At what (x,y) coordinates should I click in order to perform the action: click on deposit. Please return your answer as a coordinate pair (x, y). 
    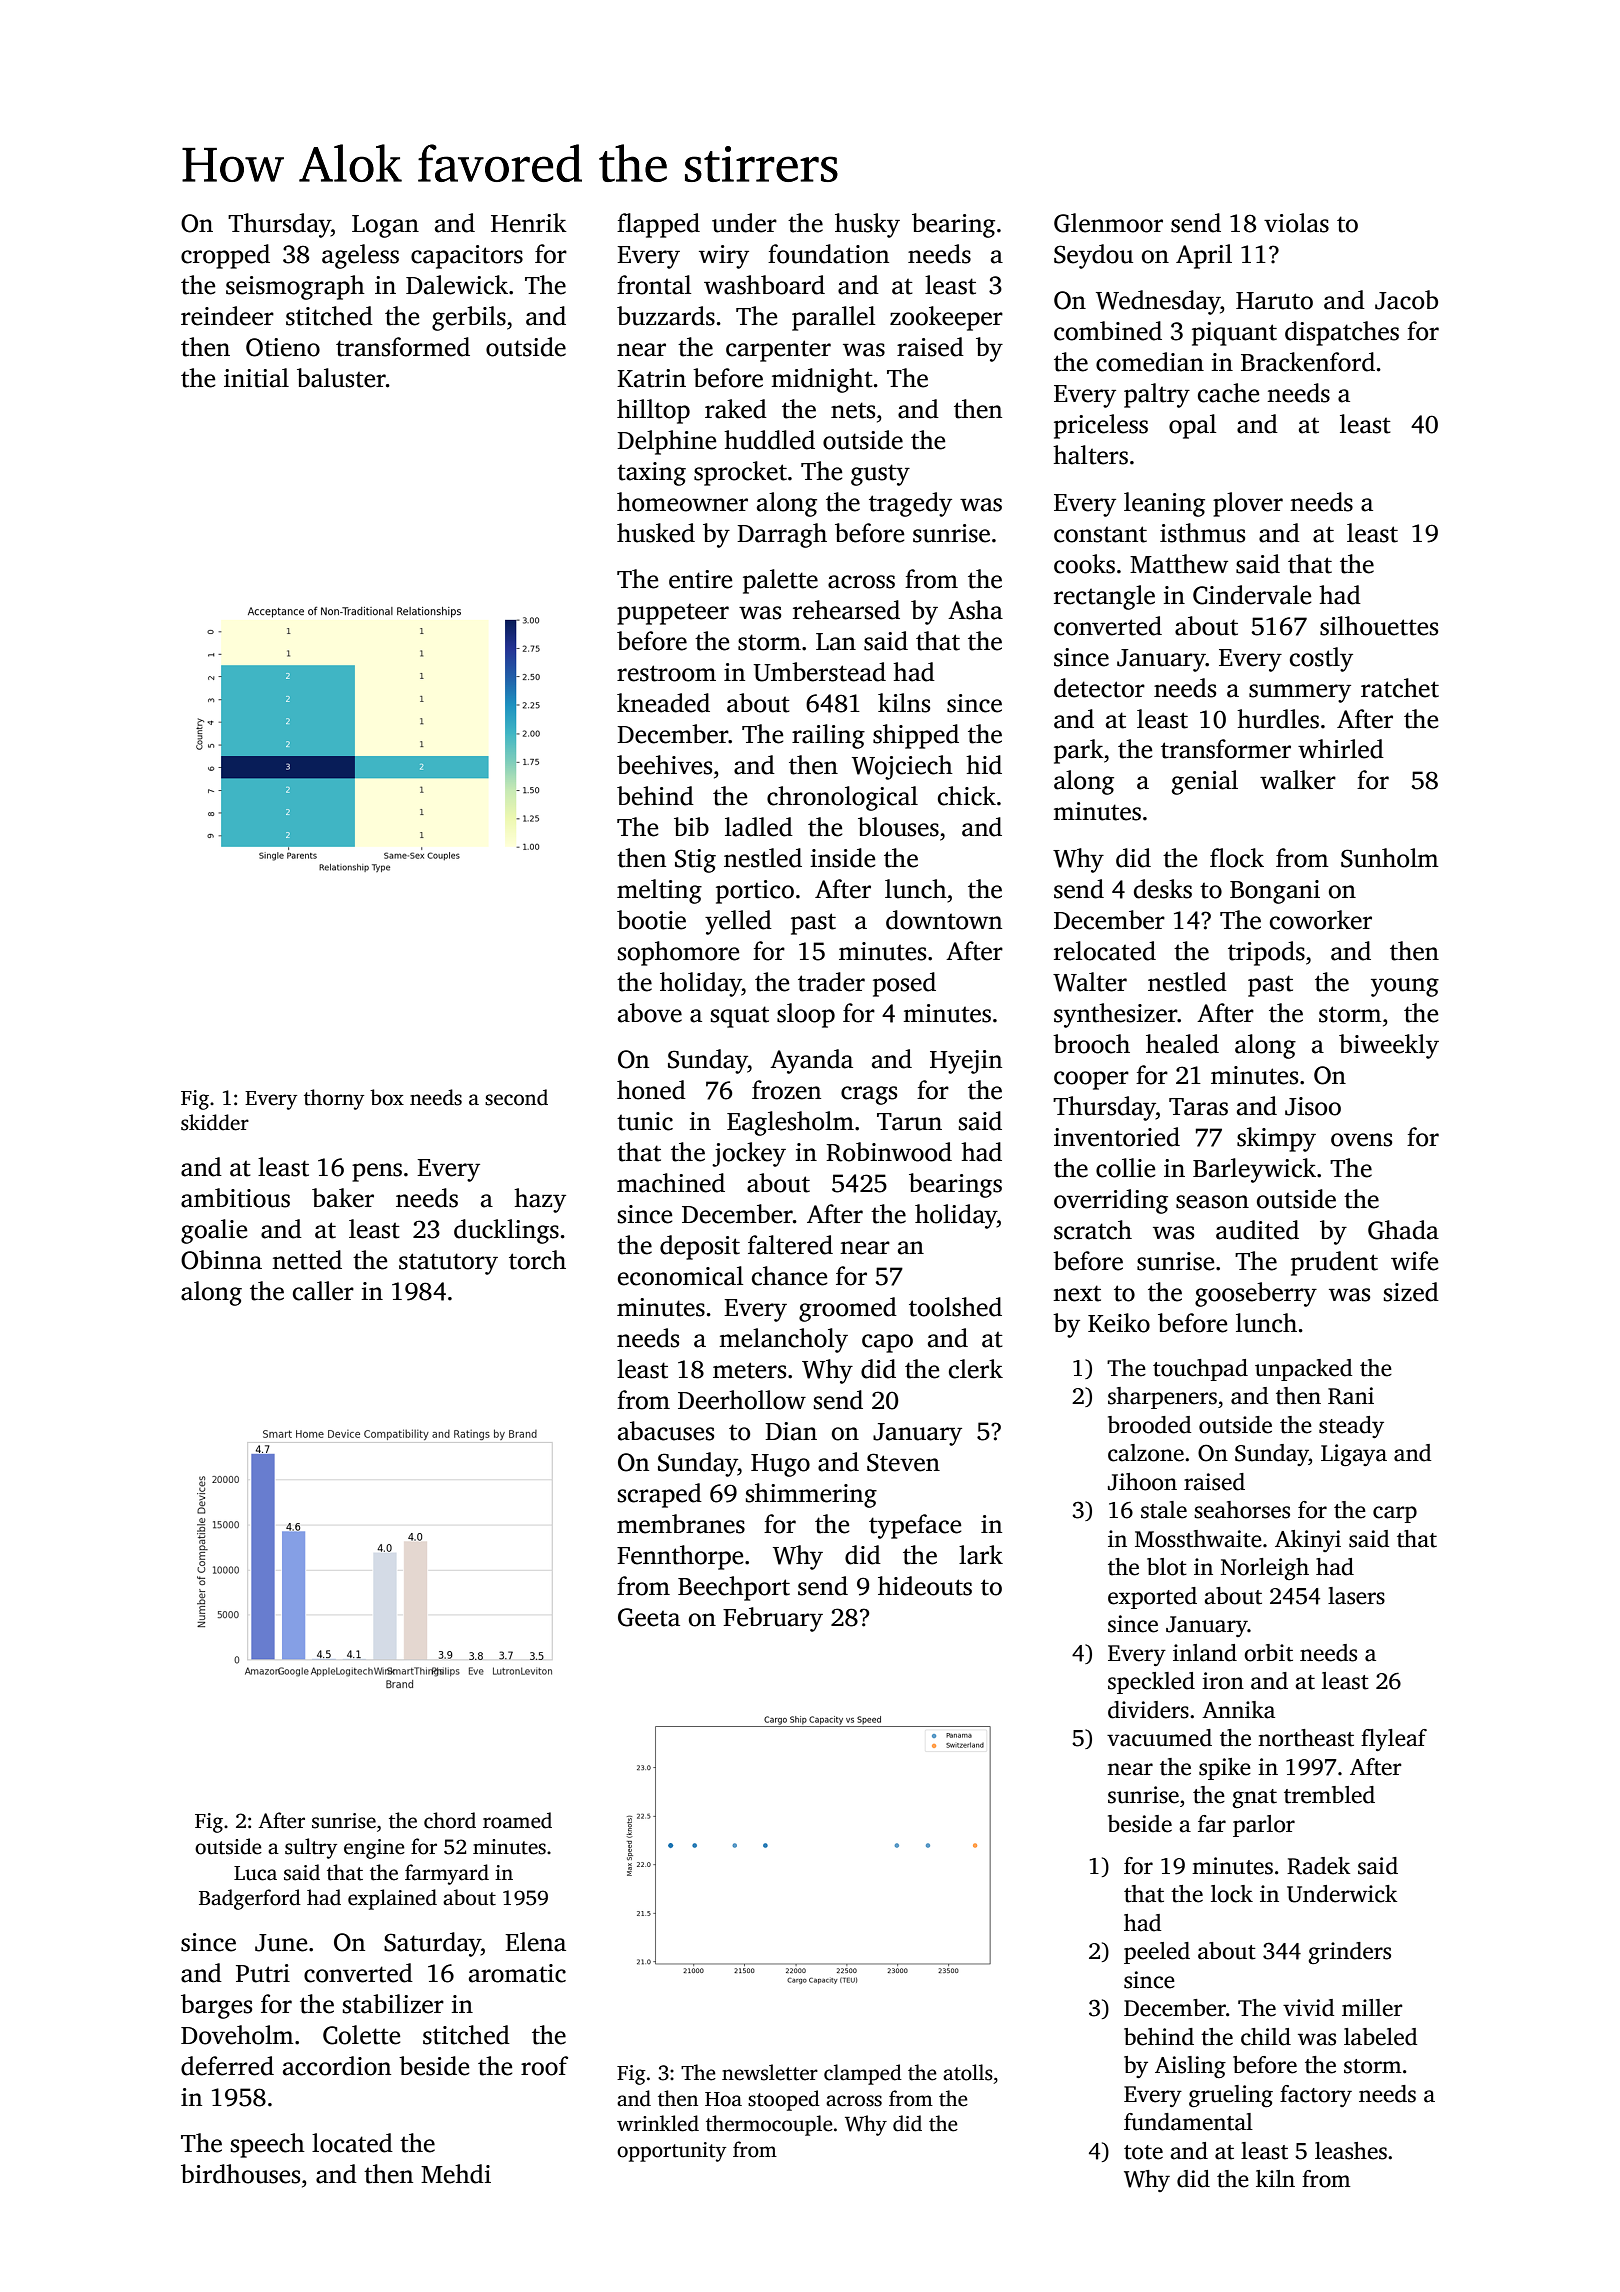
    Looking at the image, I should click on (700, 1247).
